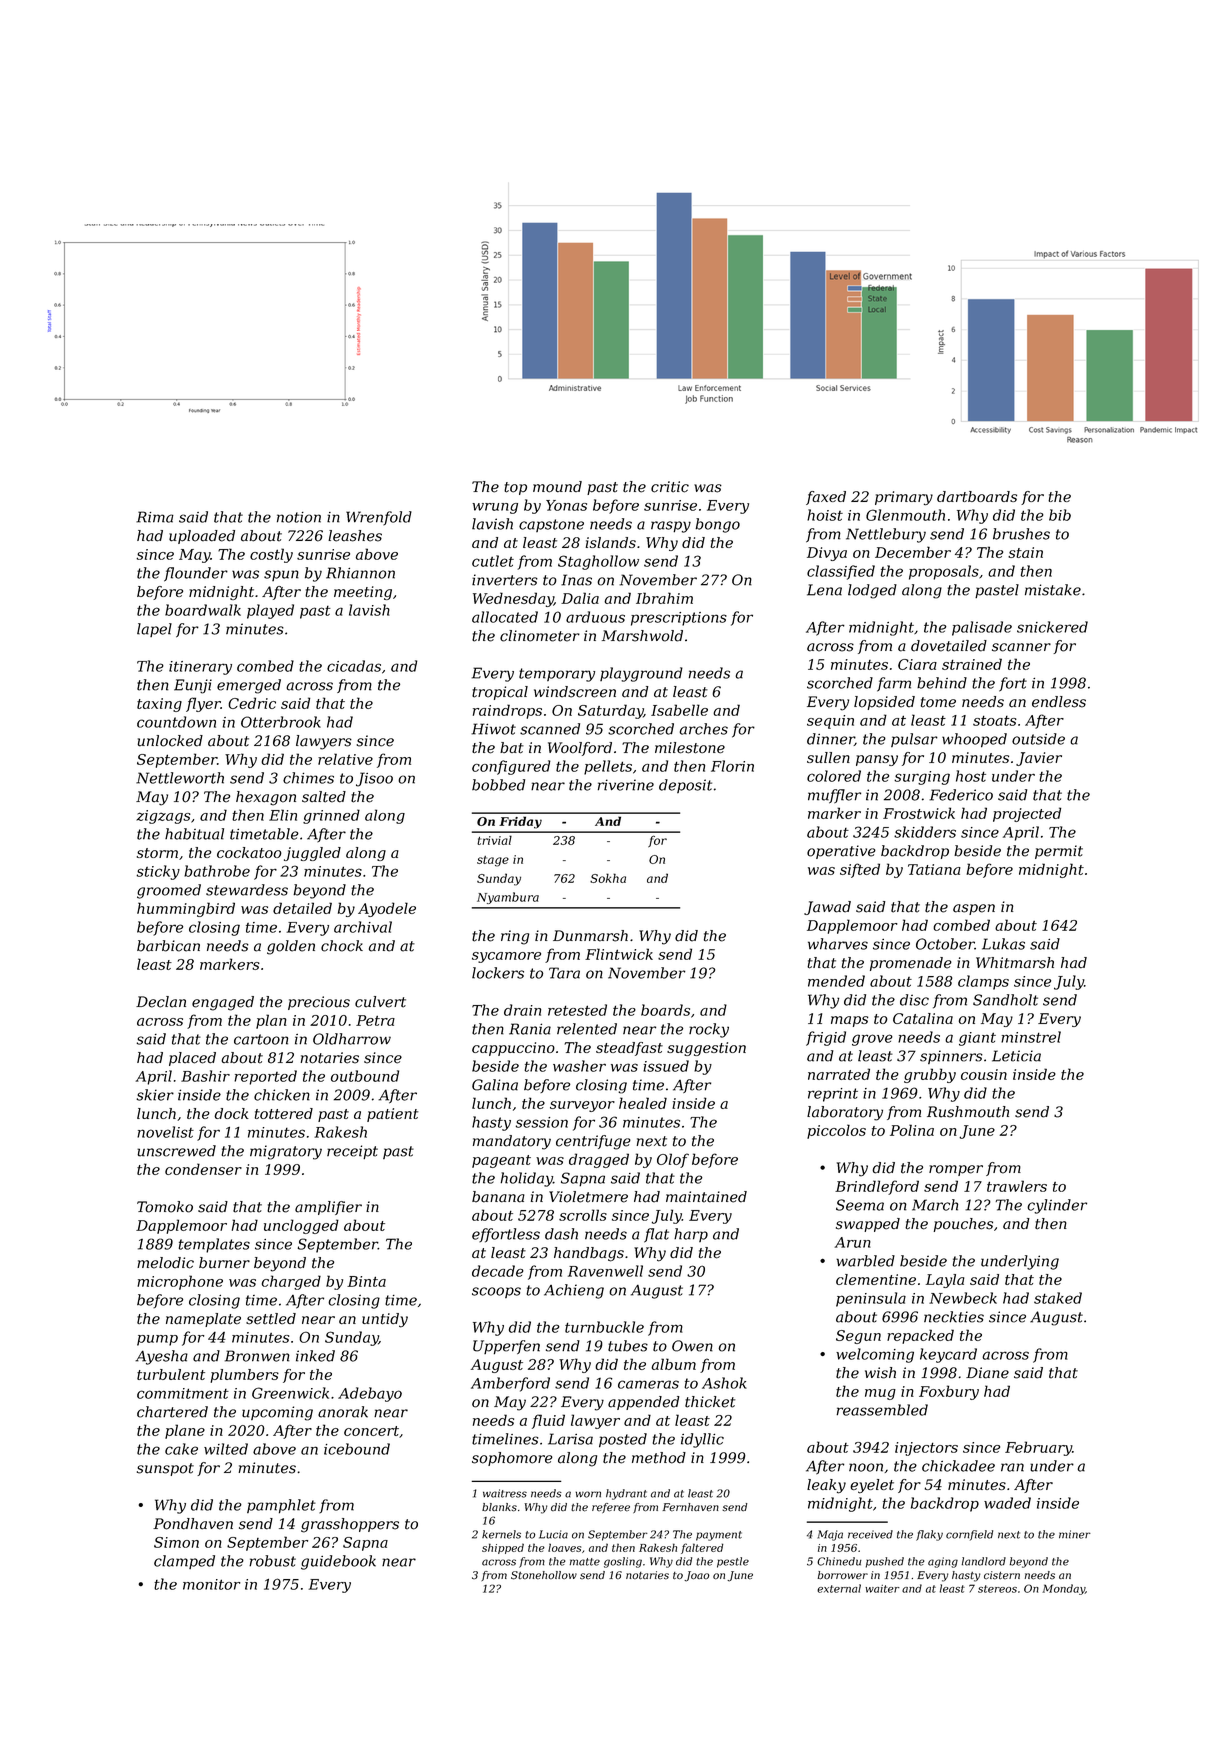  I want to click on Ciara, so click(917, 664).
